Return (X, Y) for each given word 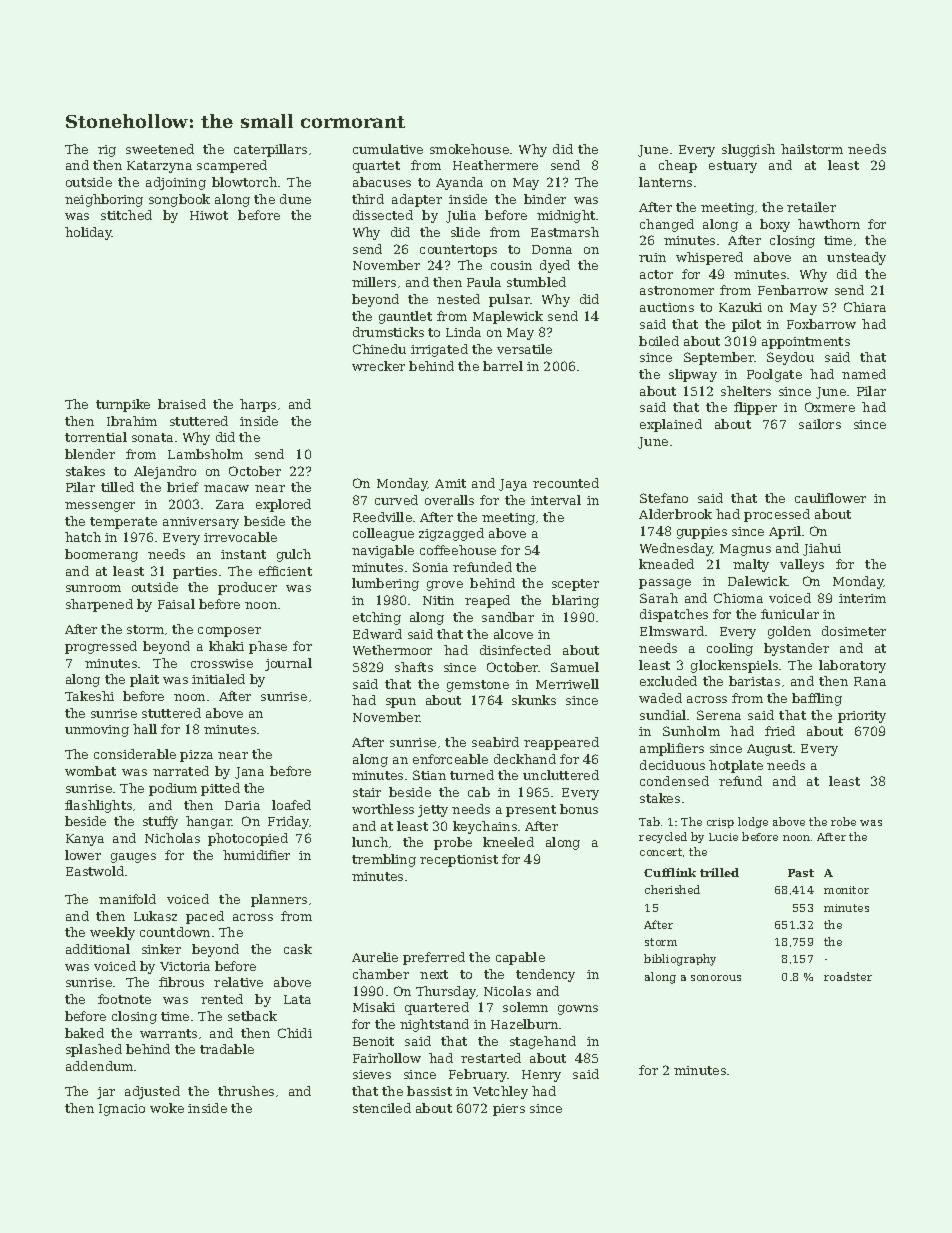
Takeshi (89, 696)
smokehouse (469, 149)
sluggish (748, 150)
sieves (372, 1074)
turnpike (123, 405)
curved (396, 500)
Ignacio (122, 1110)
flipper (755, 408)
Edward (377, 634)
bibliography (680, 960)
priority (862, 717)
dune (295, 199)
